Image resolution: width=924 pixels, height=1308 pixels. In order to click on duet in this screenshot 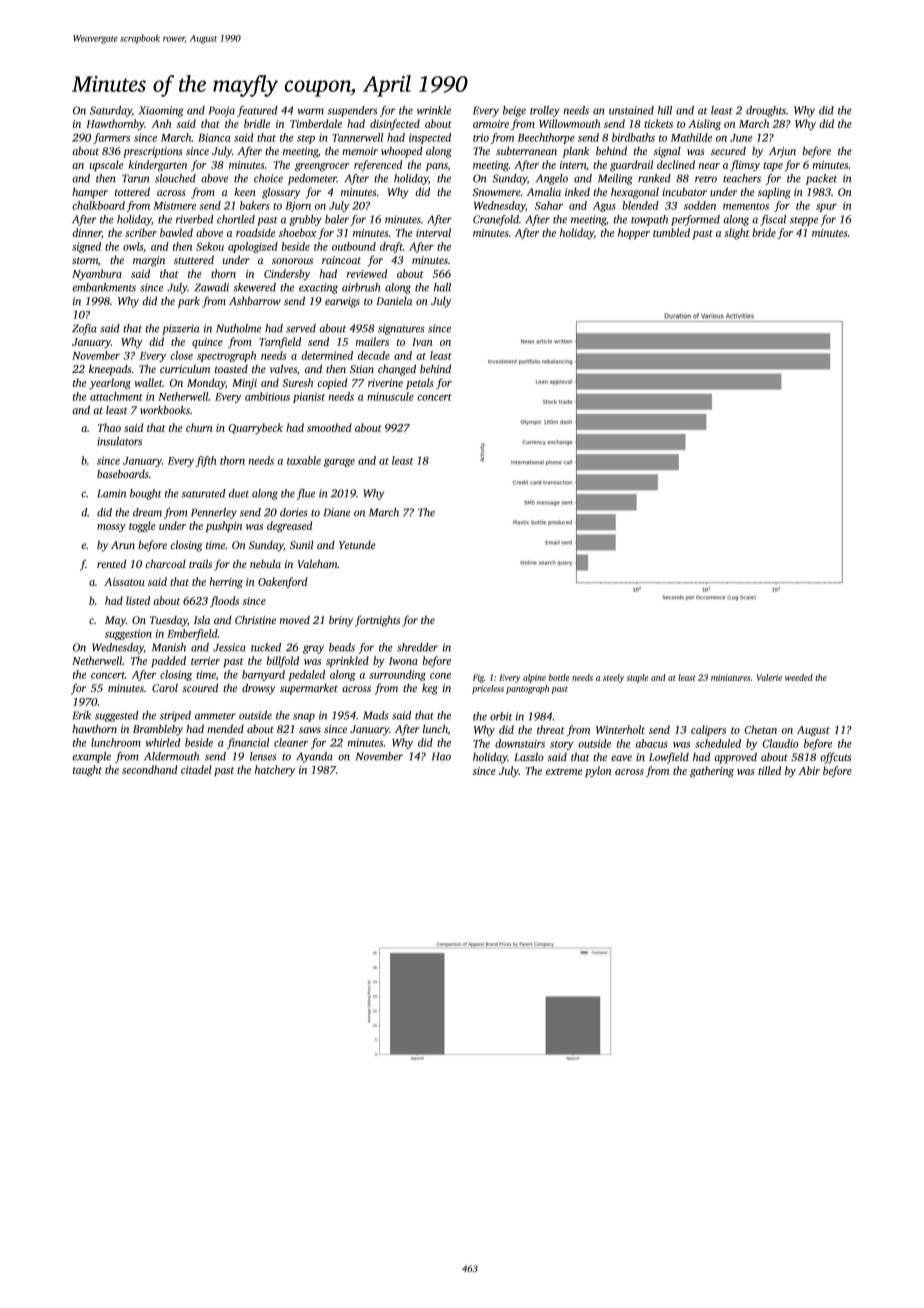, I will do `click(239, 493)`.
